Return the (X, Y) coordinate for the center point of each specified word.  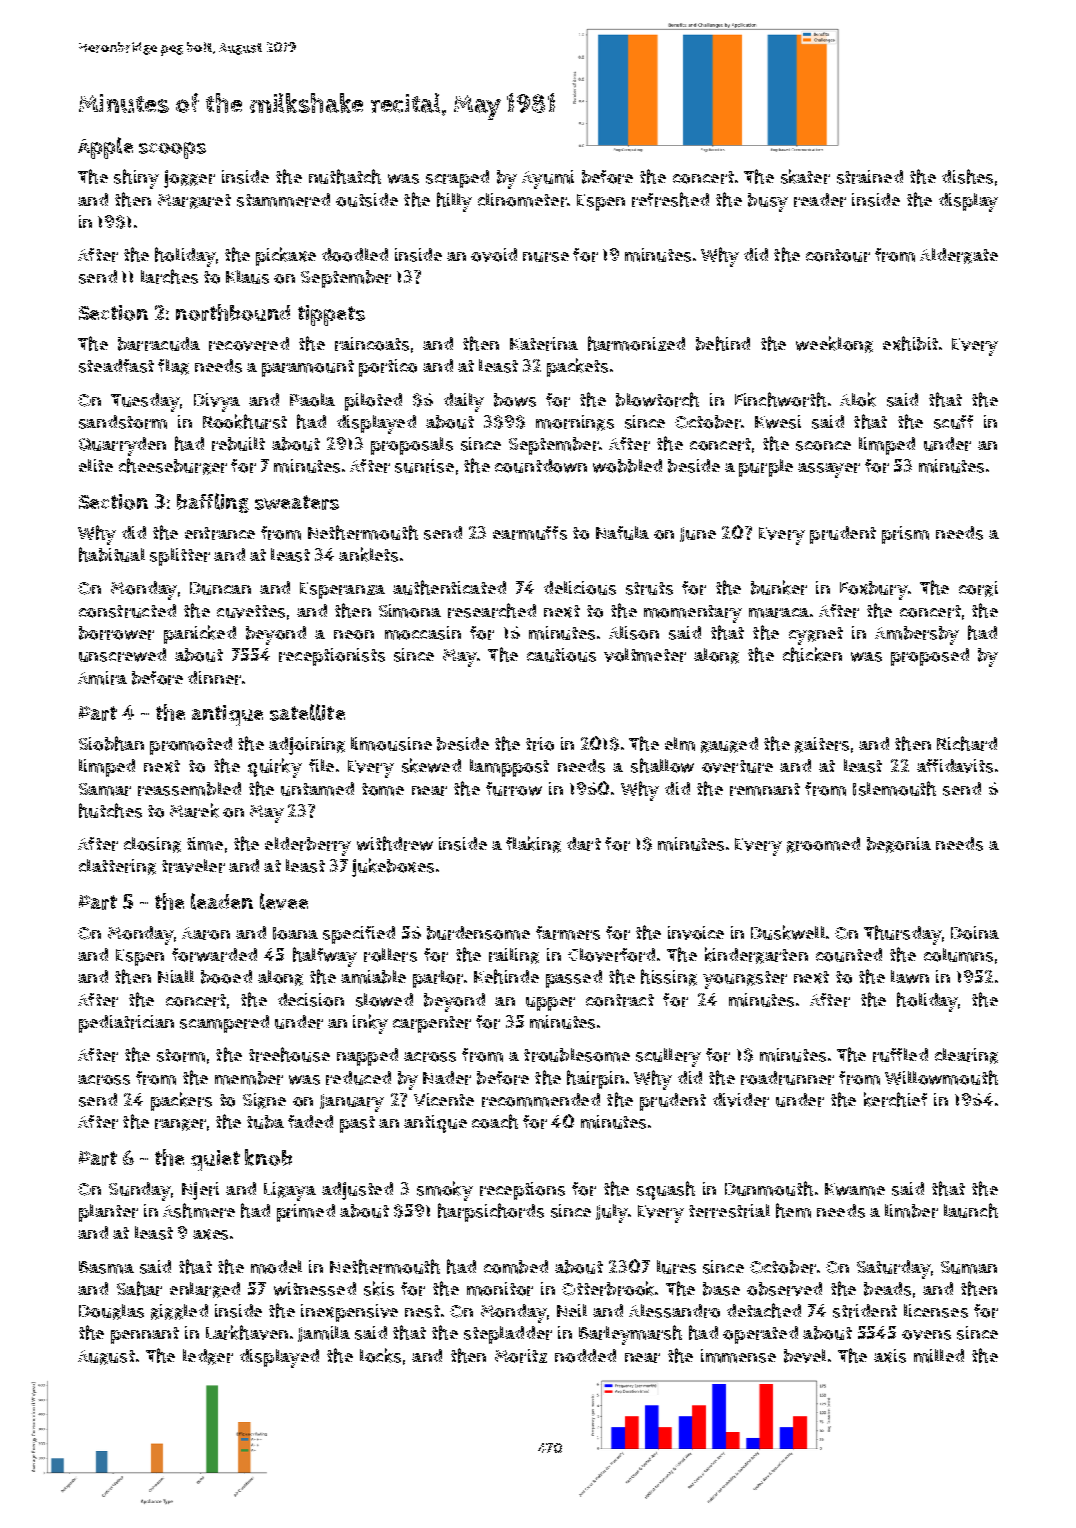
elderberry (308, 846)
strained (870, 177)
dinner (214, 678)
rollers (390, 955)
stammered (283, 200)
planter (108, 1213)
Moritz (521, 1356)
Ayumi (548, 179)
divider (741, 1100)
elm (680, 744)
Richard (967, 743)
